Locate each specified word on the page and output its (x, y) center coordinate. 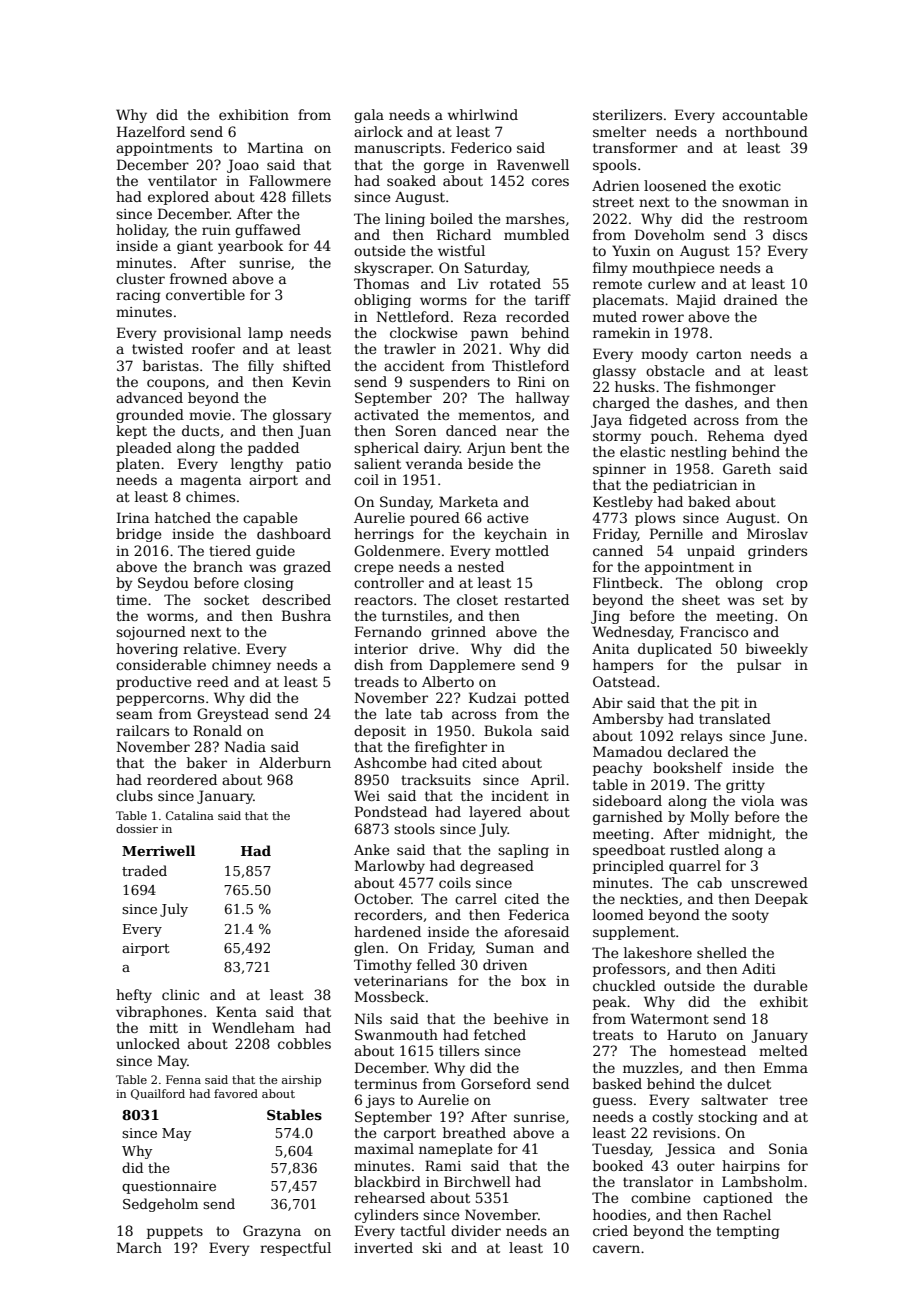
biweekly (777, 650)
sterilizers (627, 114)
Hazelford (151, 131)
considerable (161, 664)
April (547, 781)
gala (369, 116)
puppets (175, 1232)
